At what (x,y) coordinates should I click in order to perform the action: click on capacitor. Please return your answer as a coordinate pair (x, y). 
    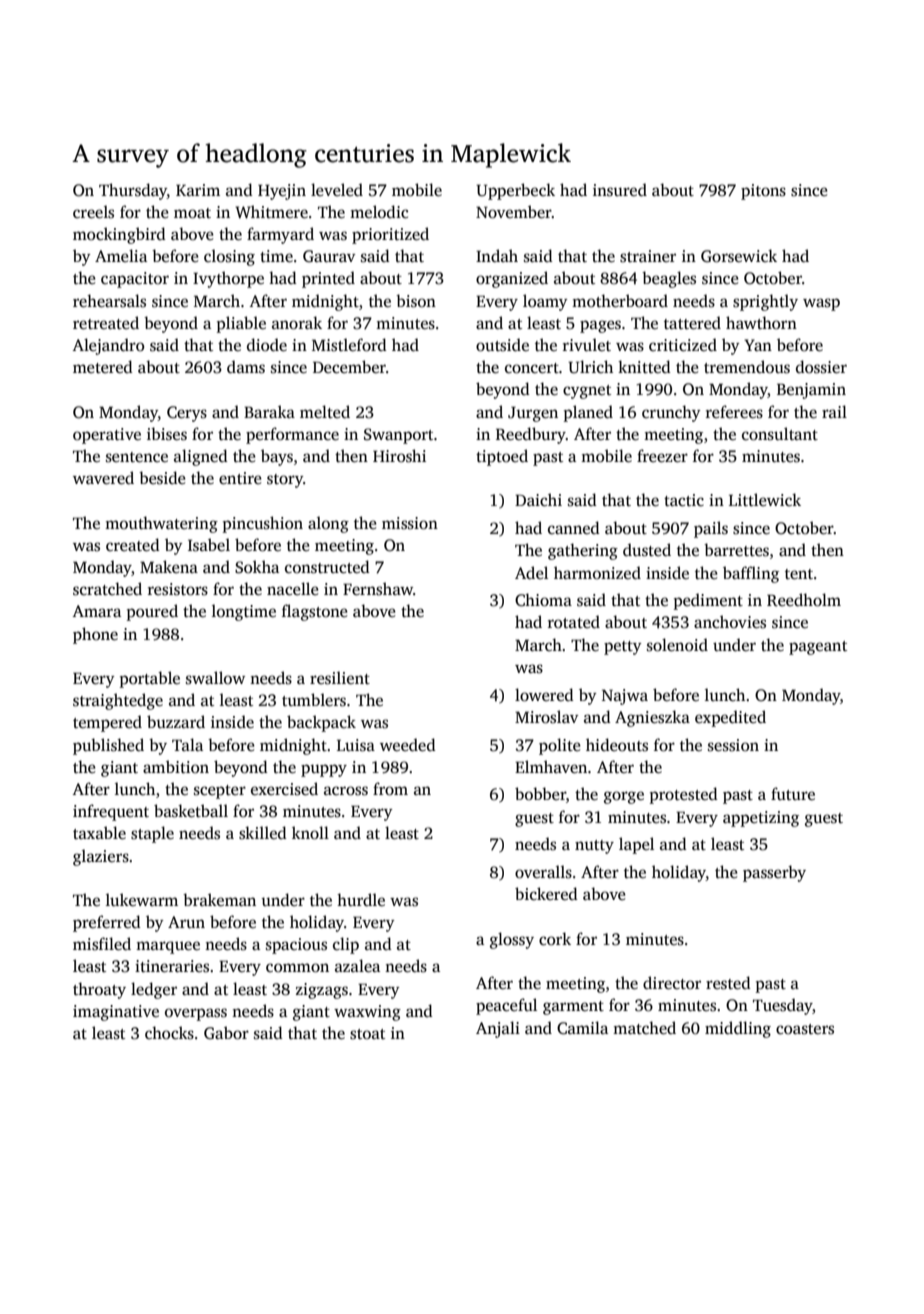
    Looking at the image, I should click on (135, 280).
